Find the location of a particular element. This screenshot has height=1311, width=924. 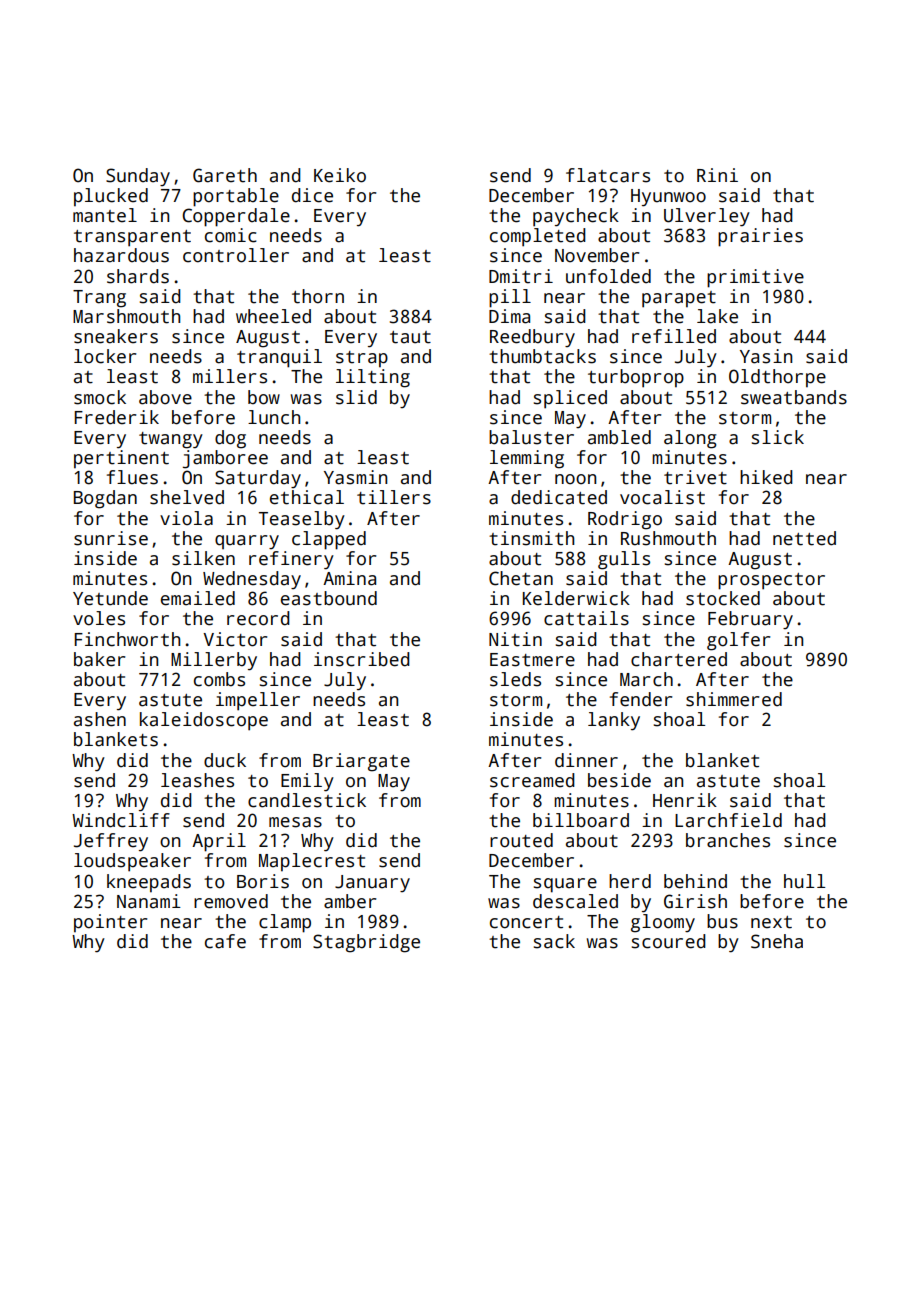

Stagbridge is located at coordinates (366, 943).
